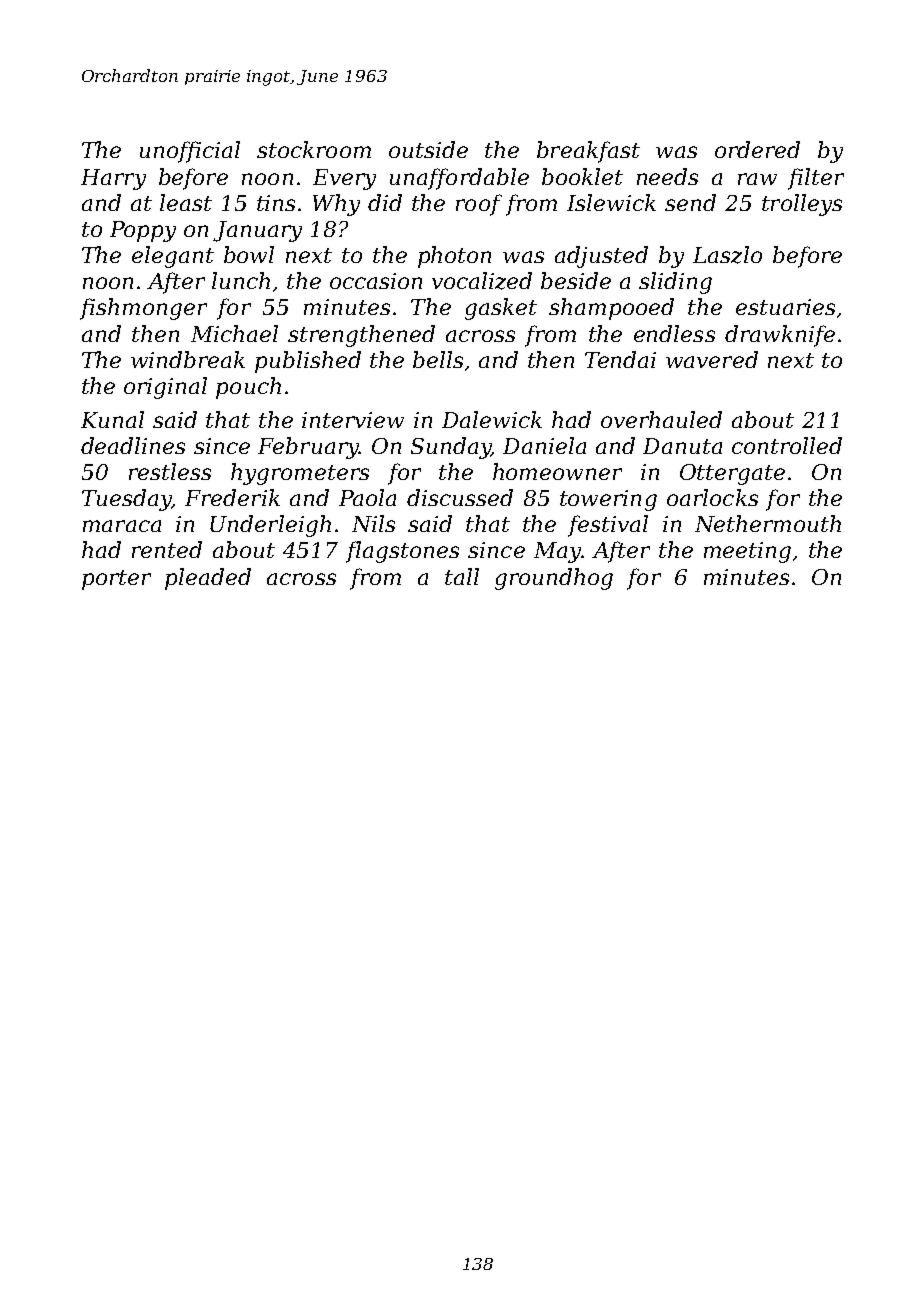 This screenshot has height=1314, width=924. I want to click on maraca, so click(122, 526).
